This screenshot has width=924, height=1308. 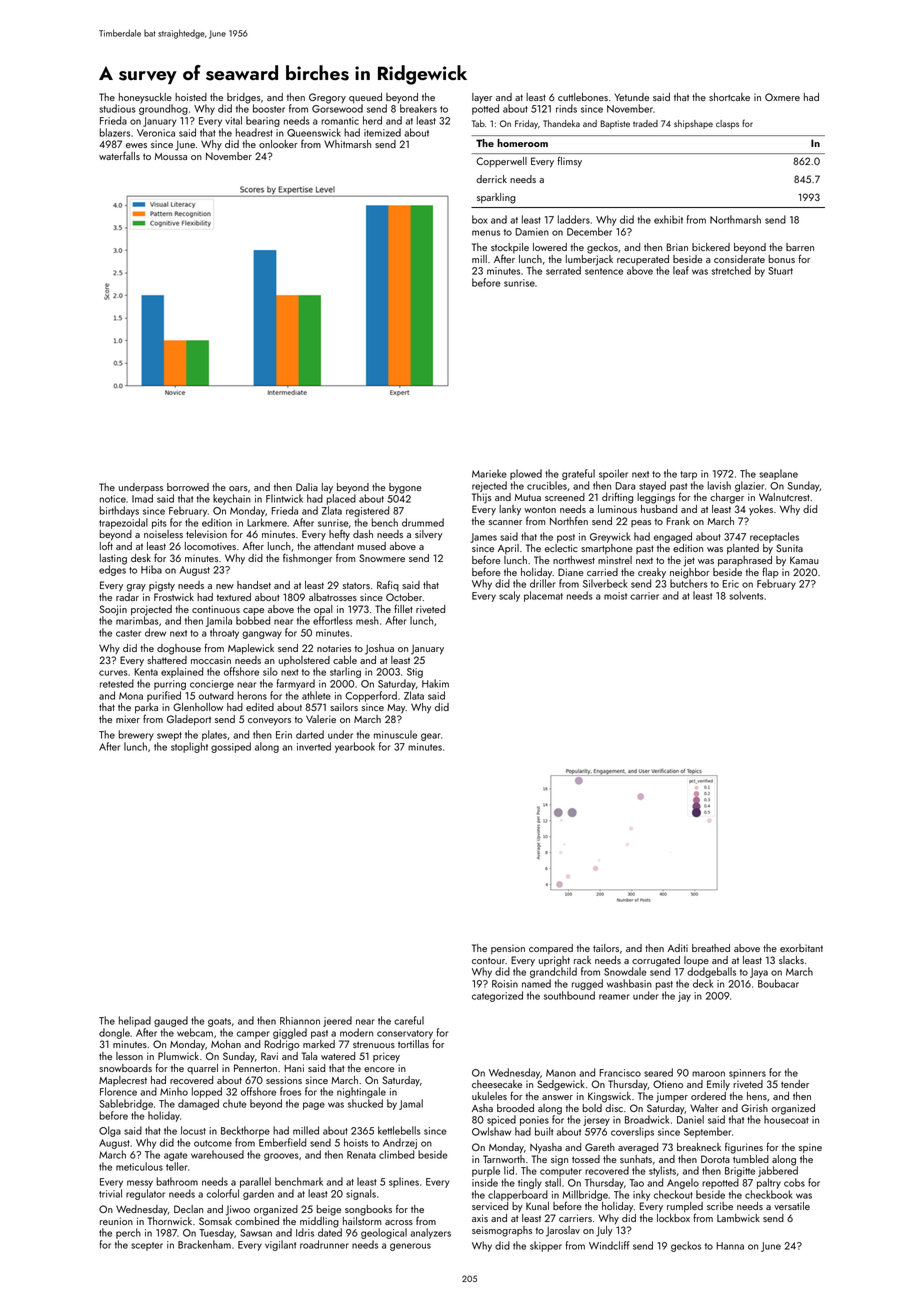 What do you see at coordinates (708, 1074) in the screenshot?
I see `maroon` at bounding box center [708, 1074].
